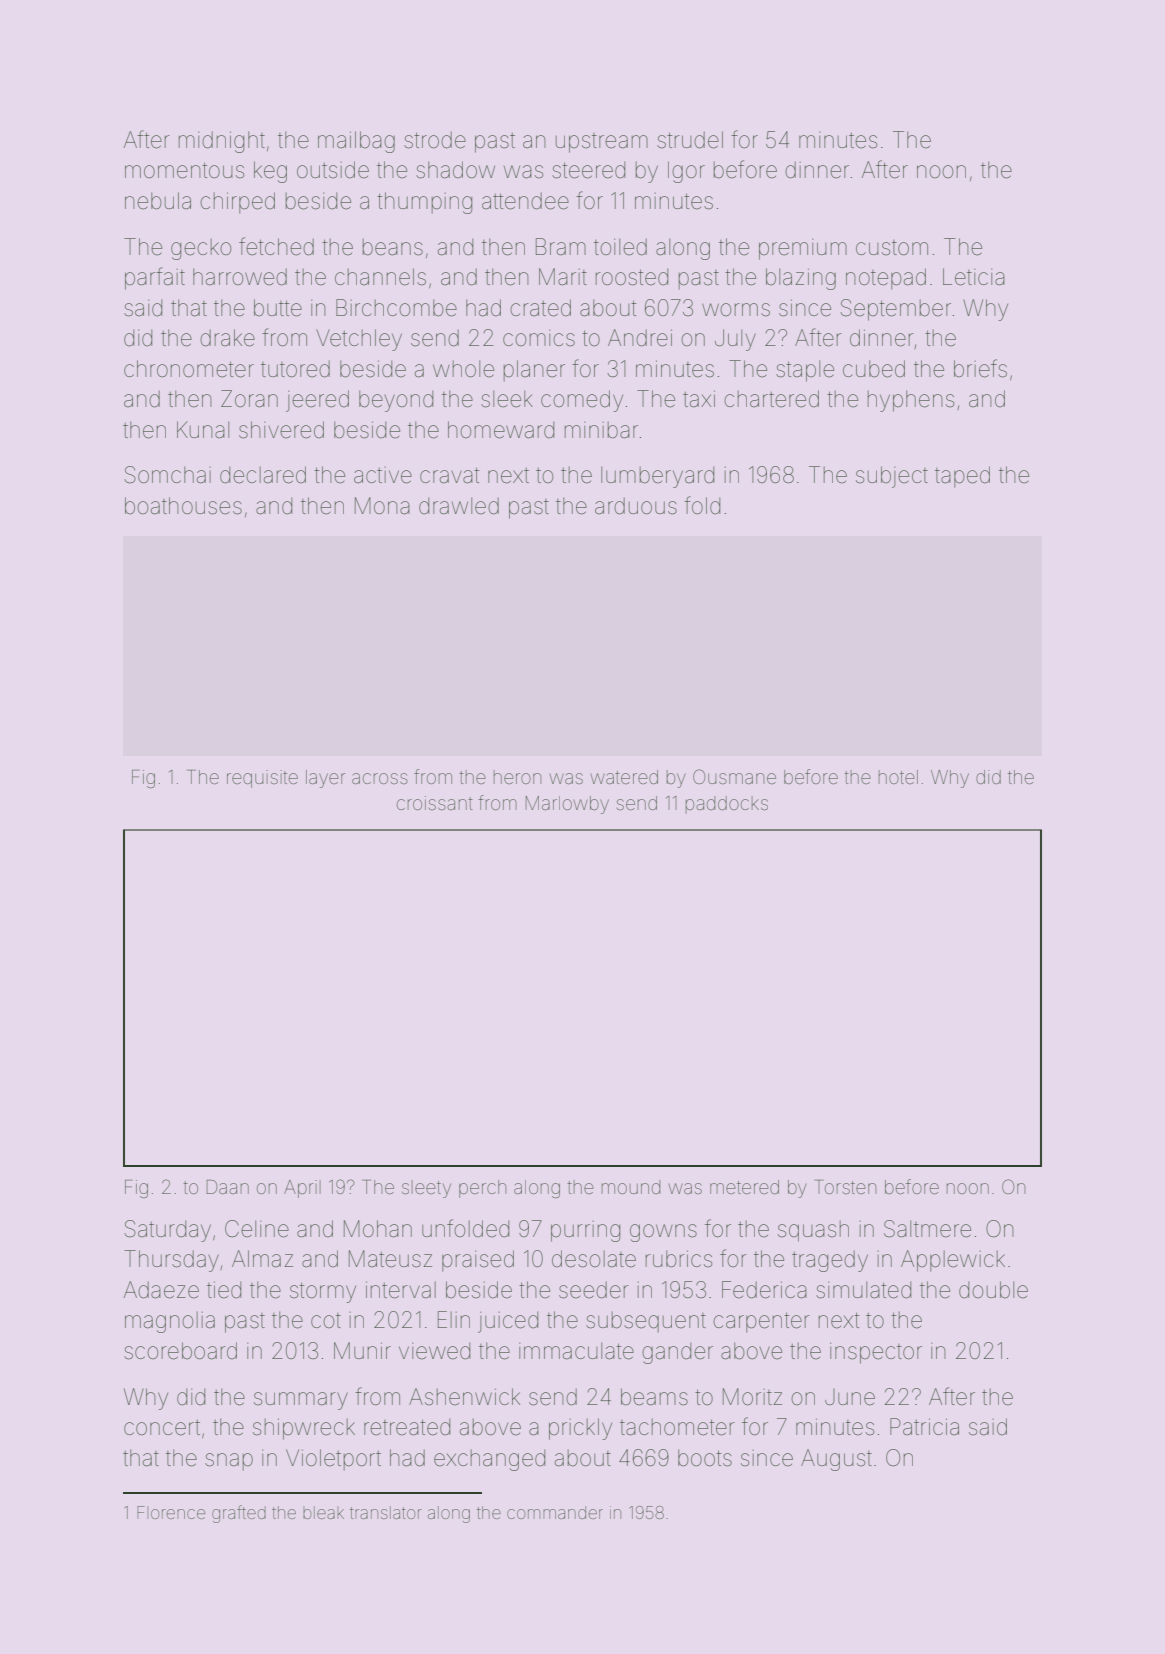  What do you see at coordinates (229, 1462) in the screenshot?
I see `snap` at bounding box center [229, 1462].
